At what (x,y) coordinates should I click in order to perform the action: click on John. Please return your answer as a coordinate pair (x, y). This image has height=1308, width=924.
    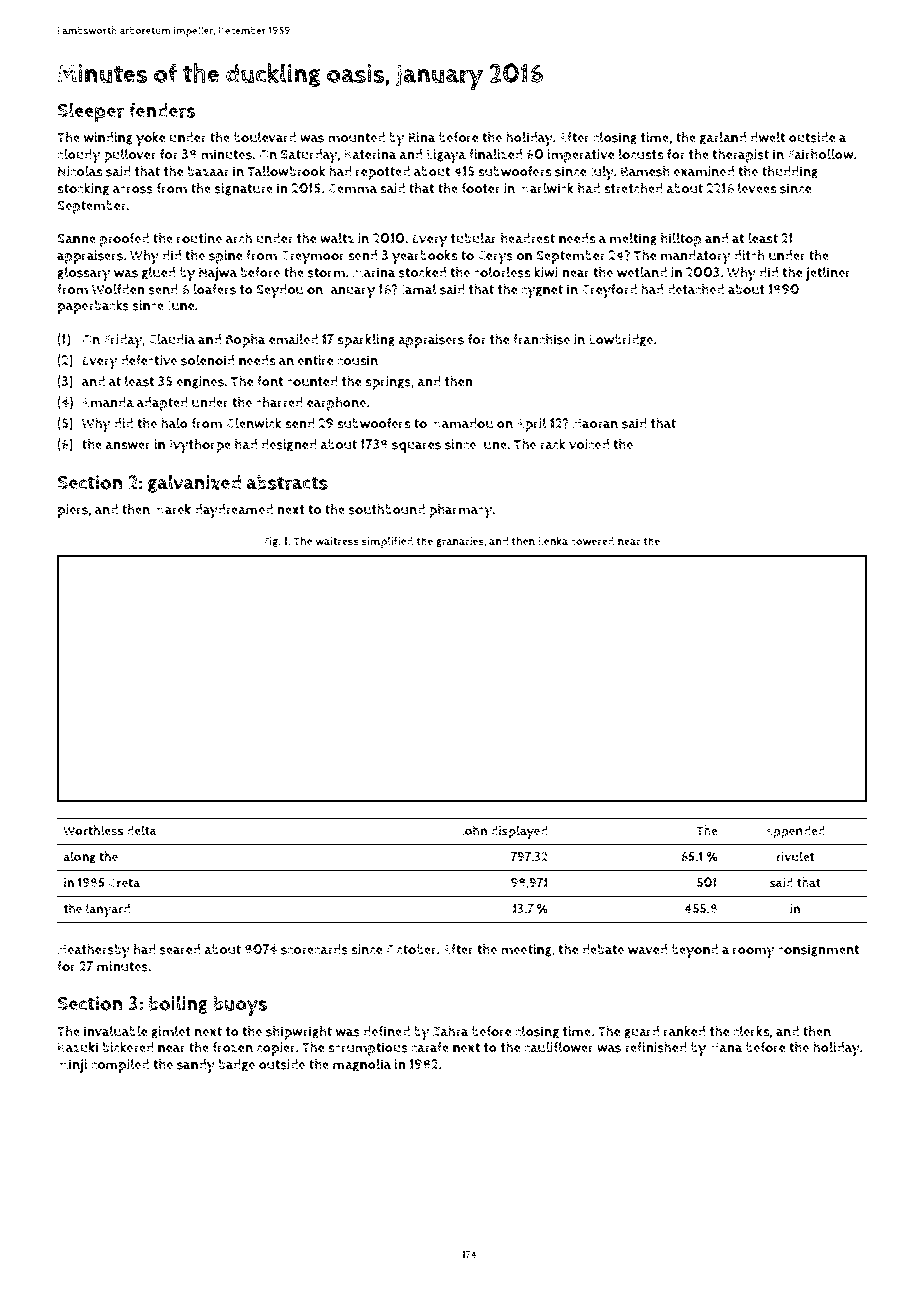
    Looking at the image, I should click on (474, 831).
